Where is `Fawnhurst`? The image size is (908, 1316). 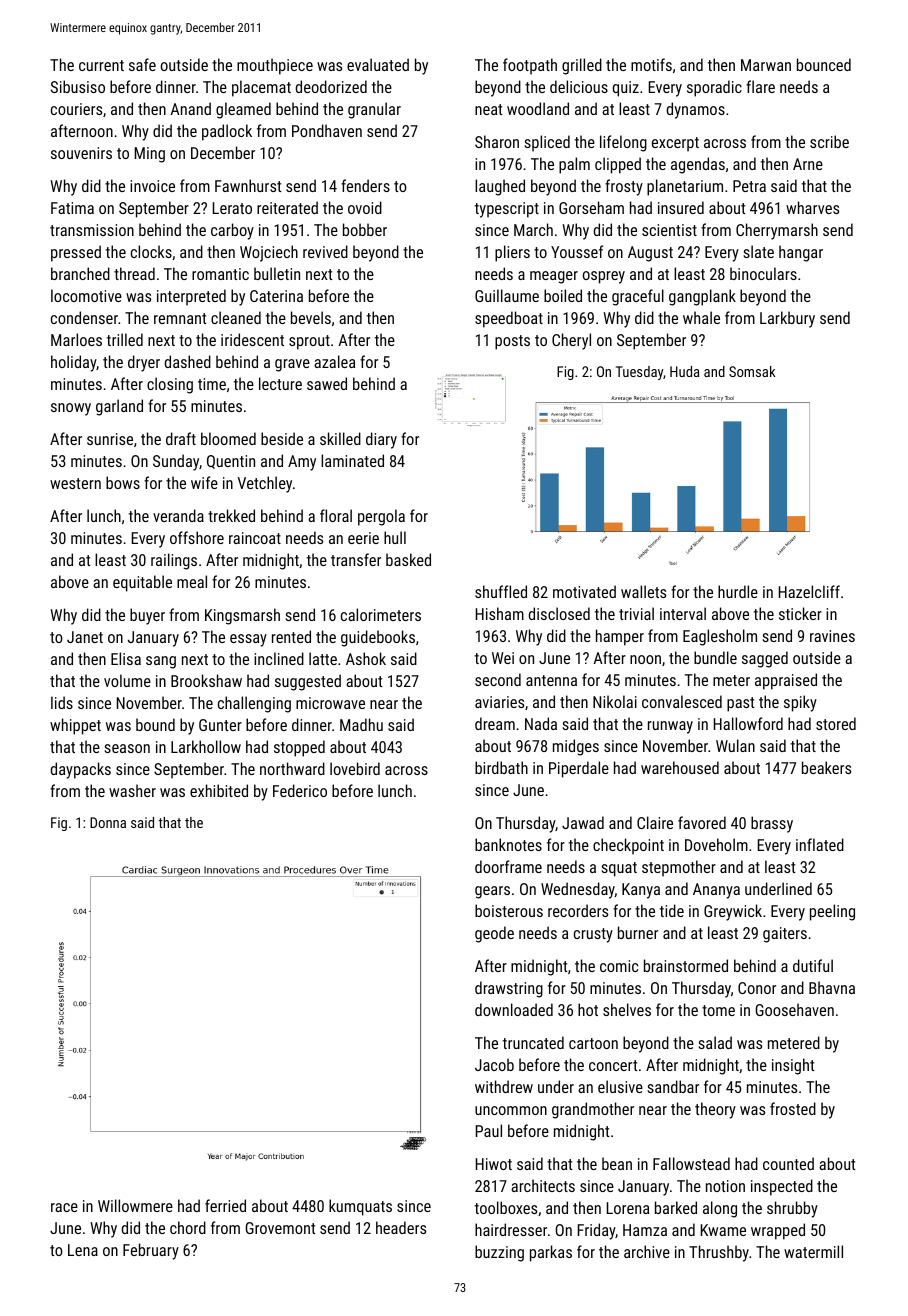 Fawnhurst is located at coordinates (248, 185).
